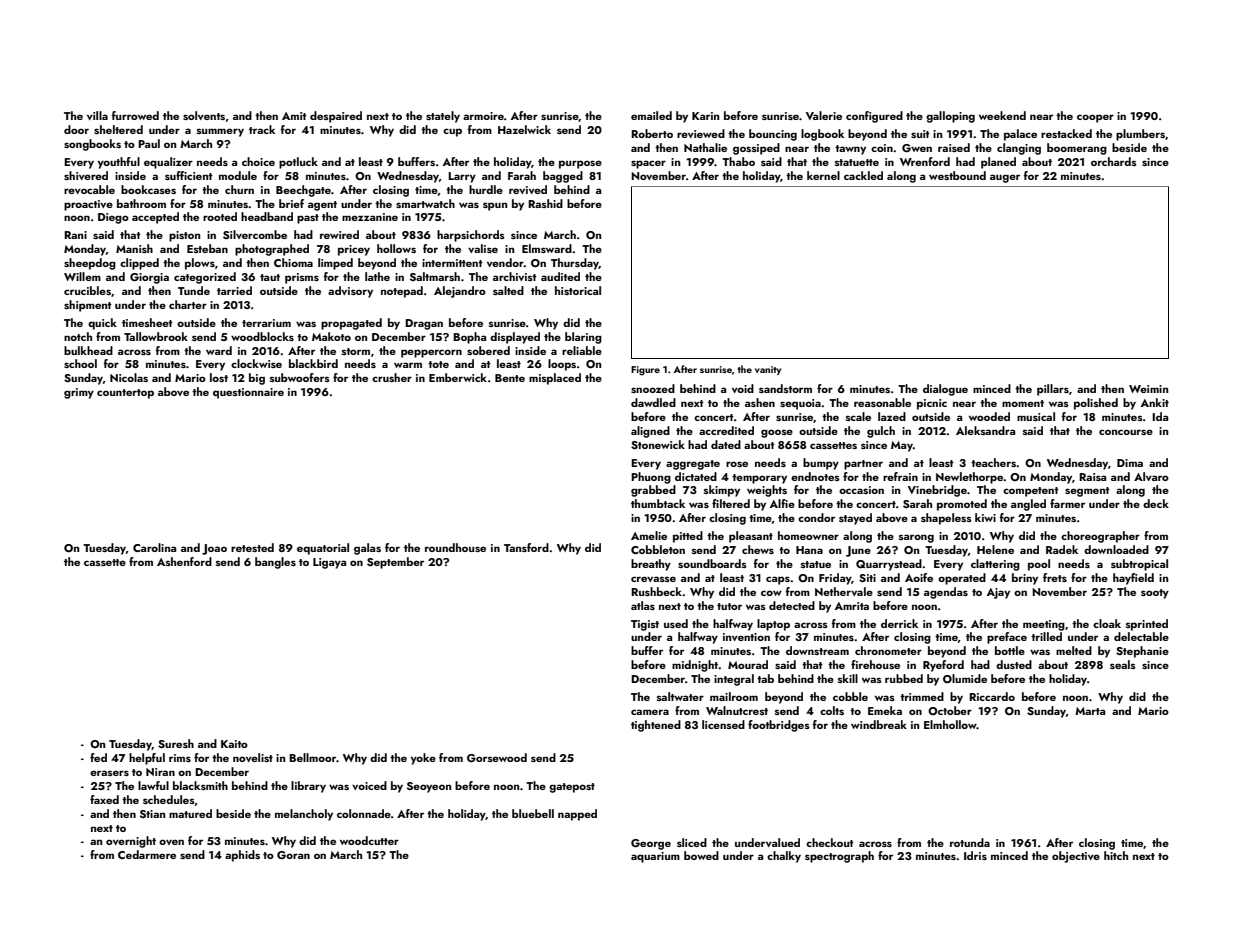 Image resolution: width=1233 pixels, height=952 pixels. I want to click on Cedarmere, so click(147, 854).
